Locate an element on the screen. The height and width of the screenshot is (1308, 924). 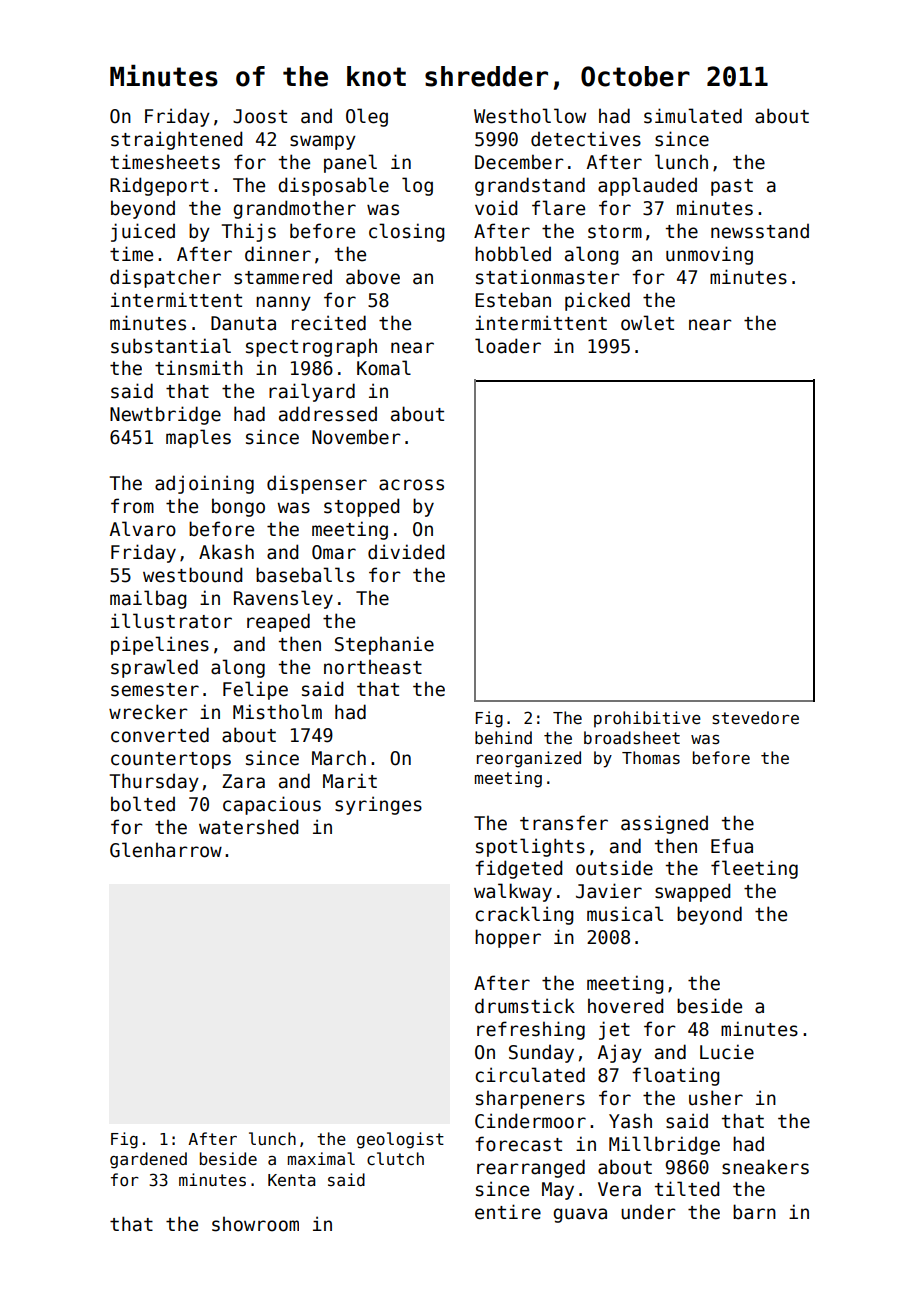
Oleg is located at coordinates (367, 117).
